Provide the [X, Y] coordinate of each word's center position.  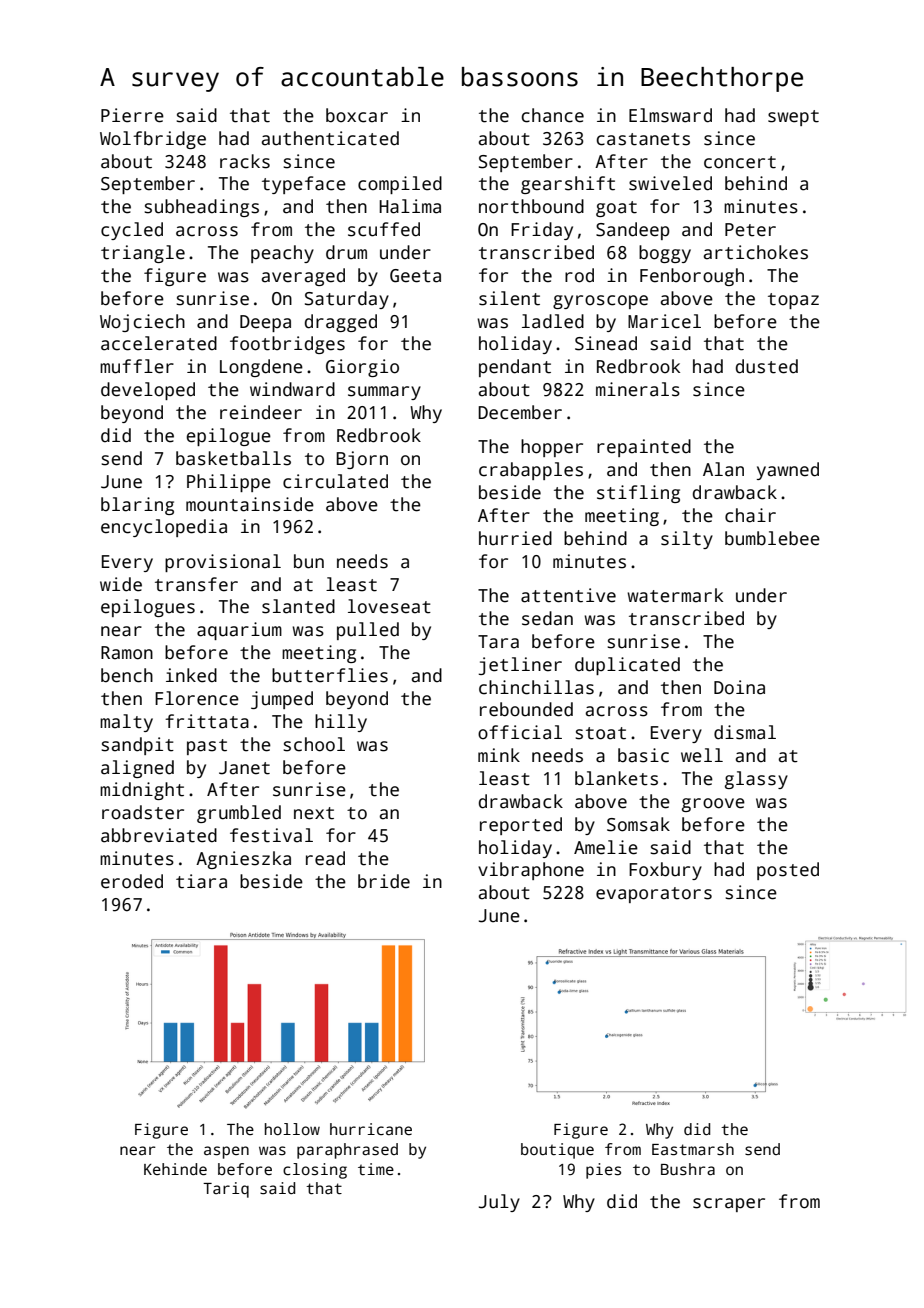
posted [788, 871]
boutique [557, 1151]
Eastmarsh [693, 1149]
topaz [793, 301]
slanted [298, 606]
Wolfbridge [153, 140]
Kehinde [175, 1169]
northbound [531, 206]
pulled [368, 631]
